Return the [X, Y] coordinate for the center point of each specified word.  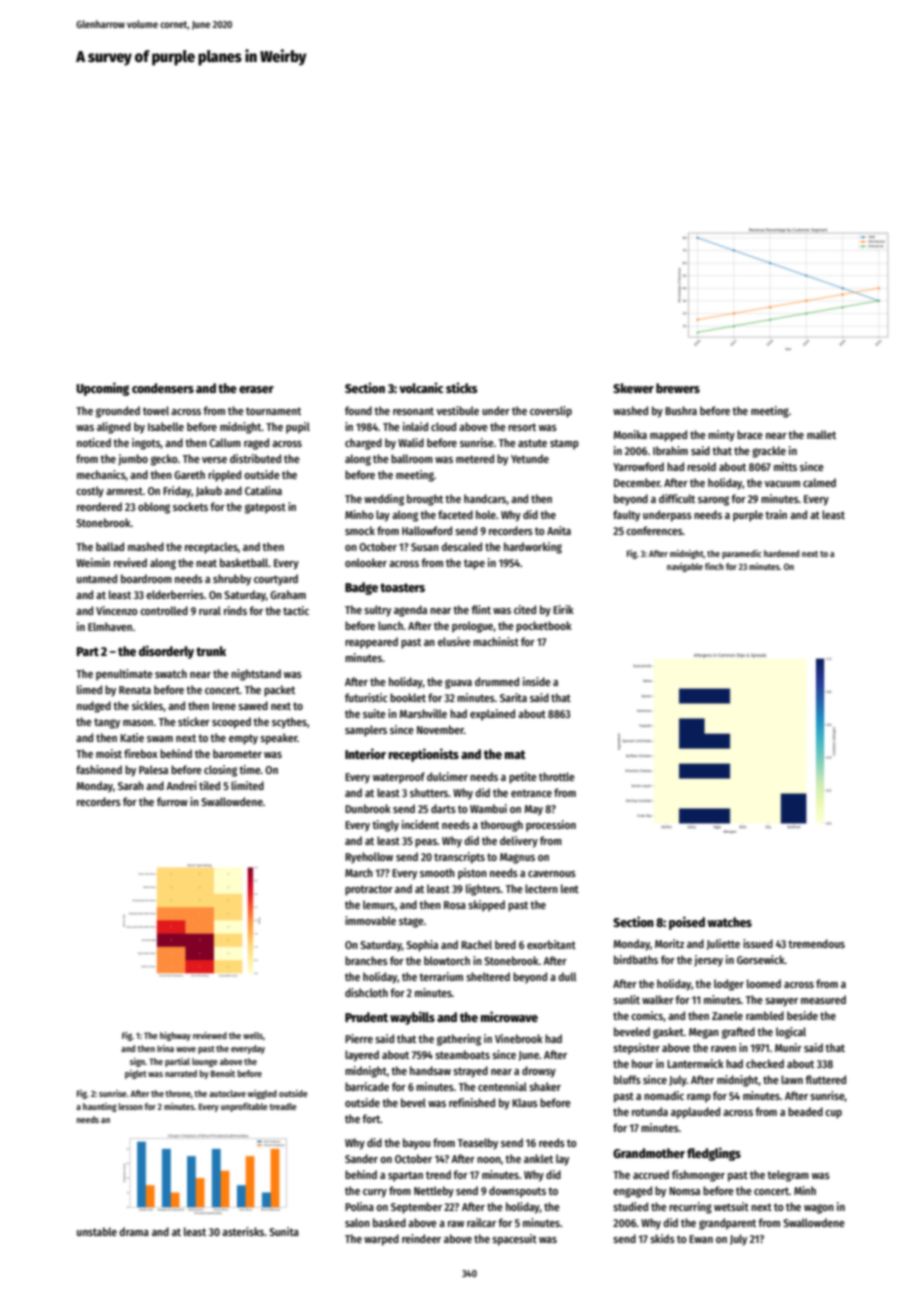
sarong [713, 501]
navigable [685, 567]
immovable [370, 920]
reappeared [371, 643]
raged [256, 444]
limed [89, 689]
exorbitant [551, 944]
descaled [461, 546]
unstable [97, 1231]
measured [823, 999]
